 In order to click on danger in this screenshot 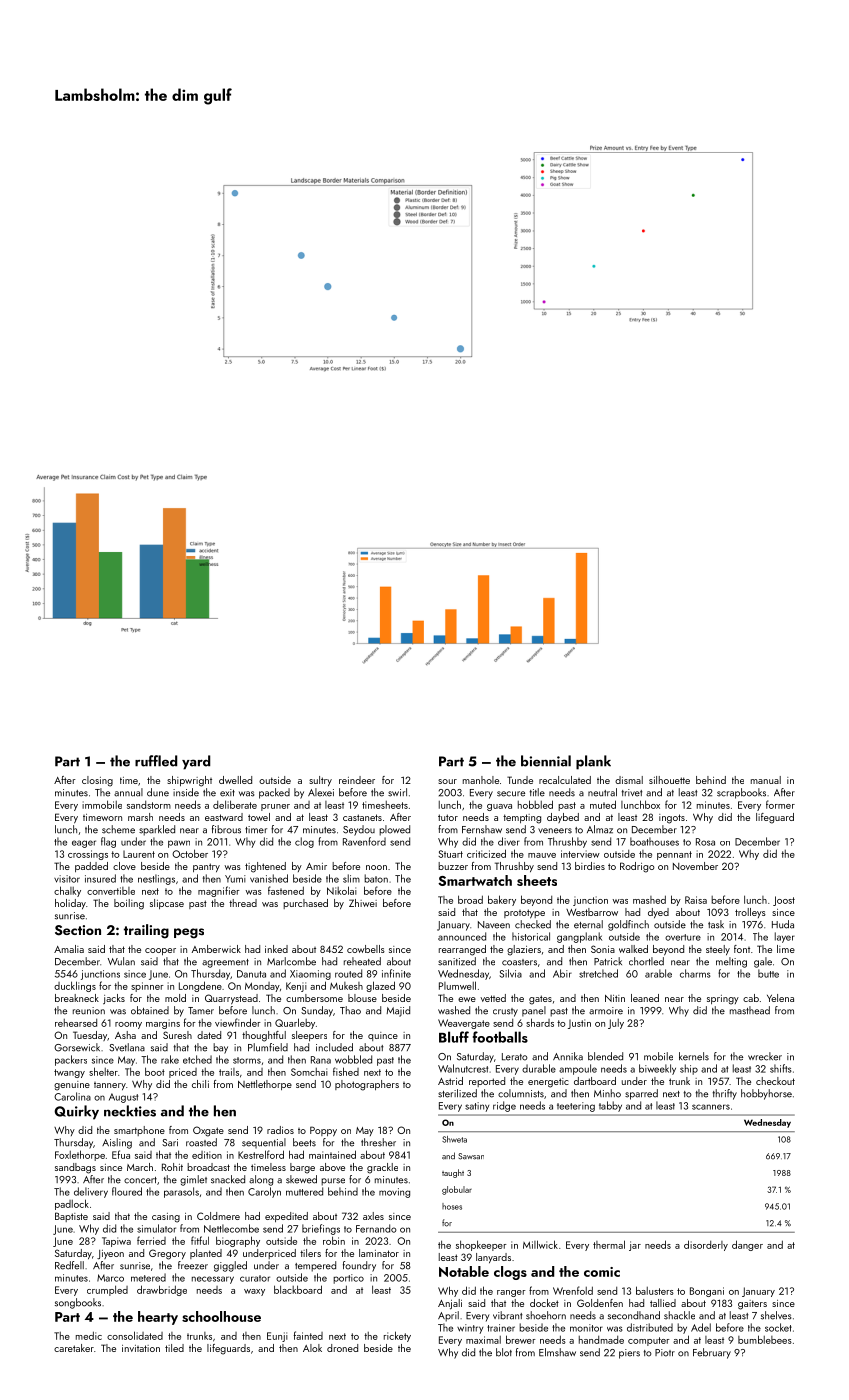, I will do `click(747, 1245)`.
